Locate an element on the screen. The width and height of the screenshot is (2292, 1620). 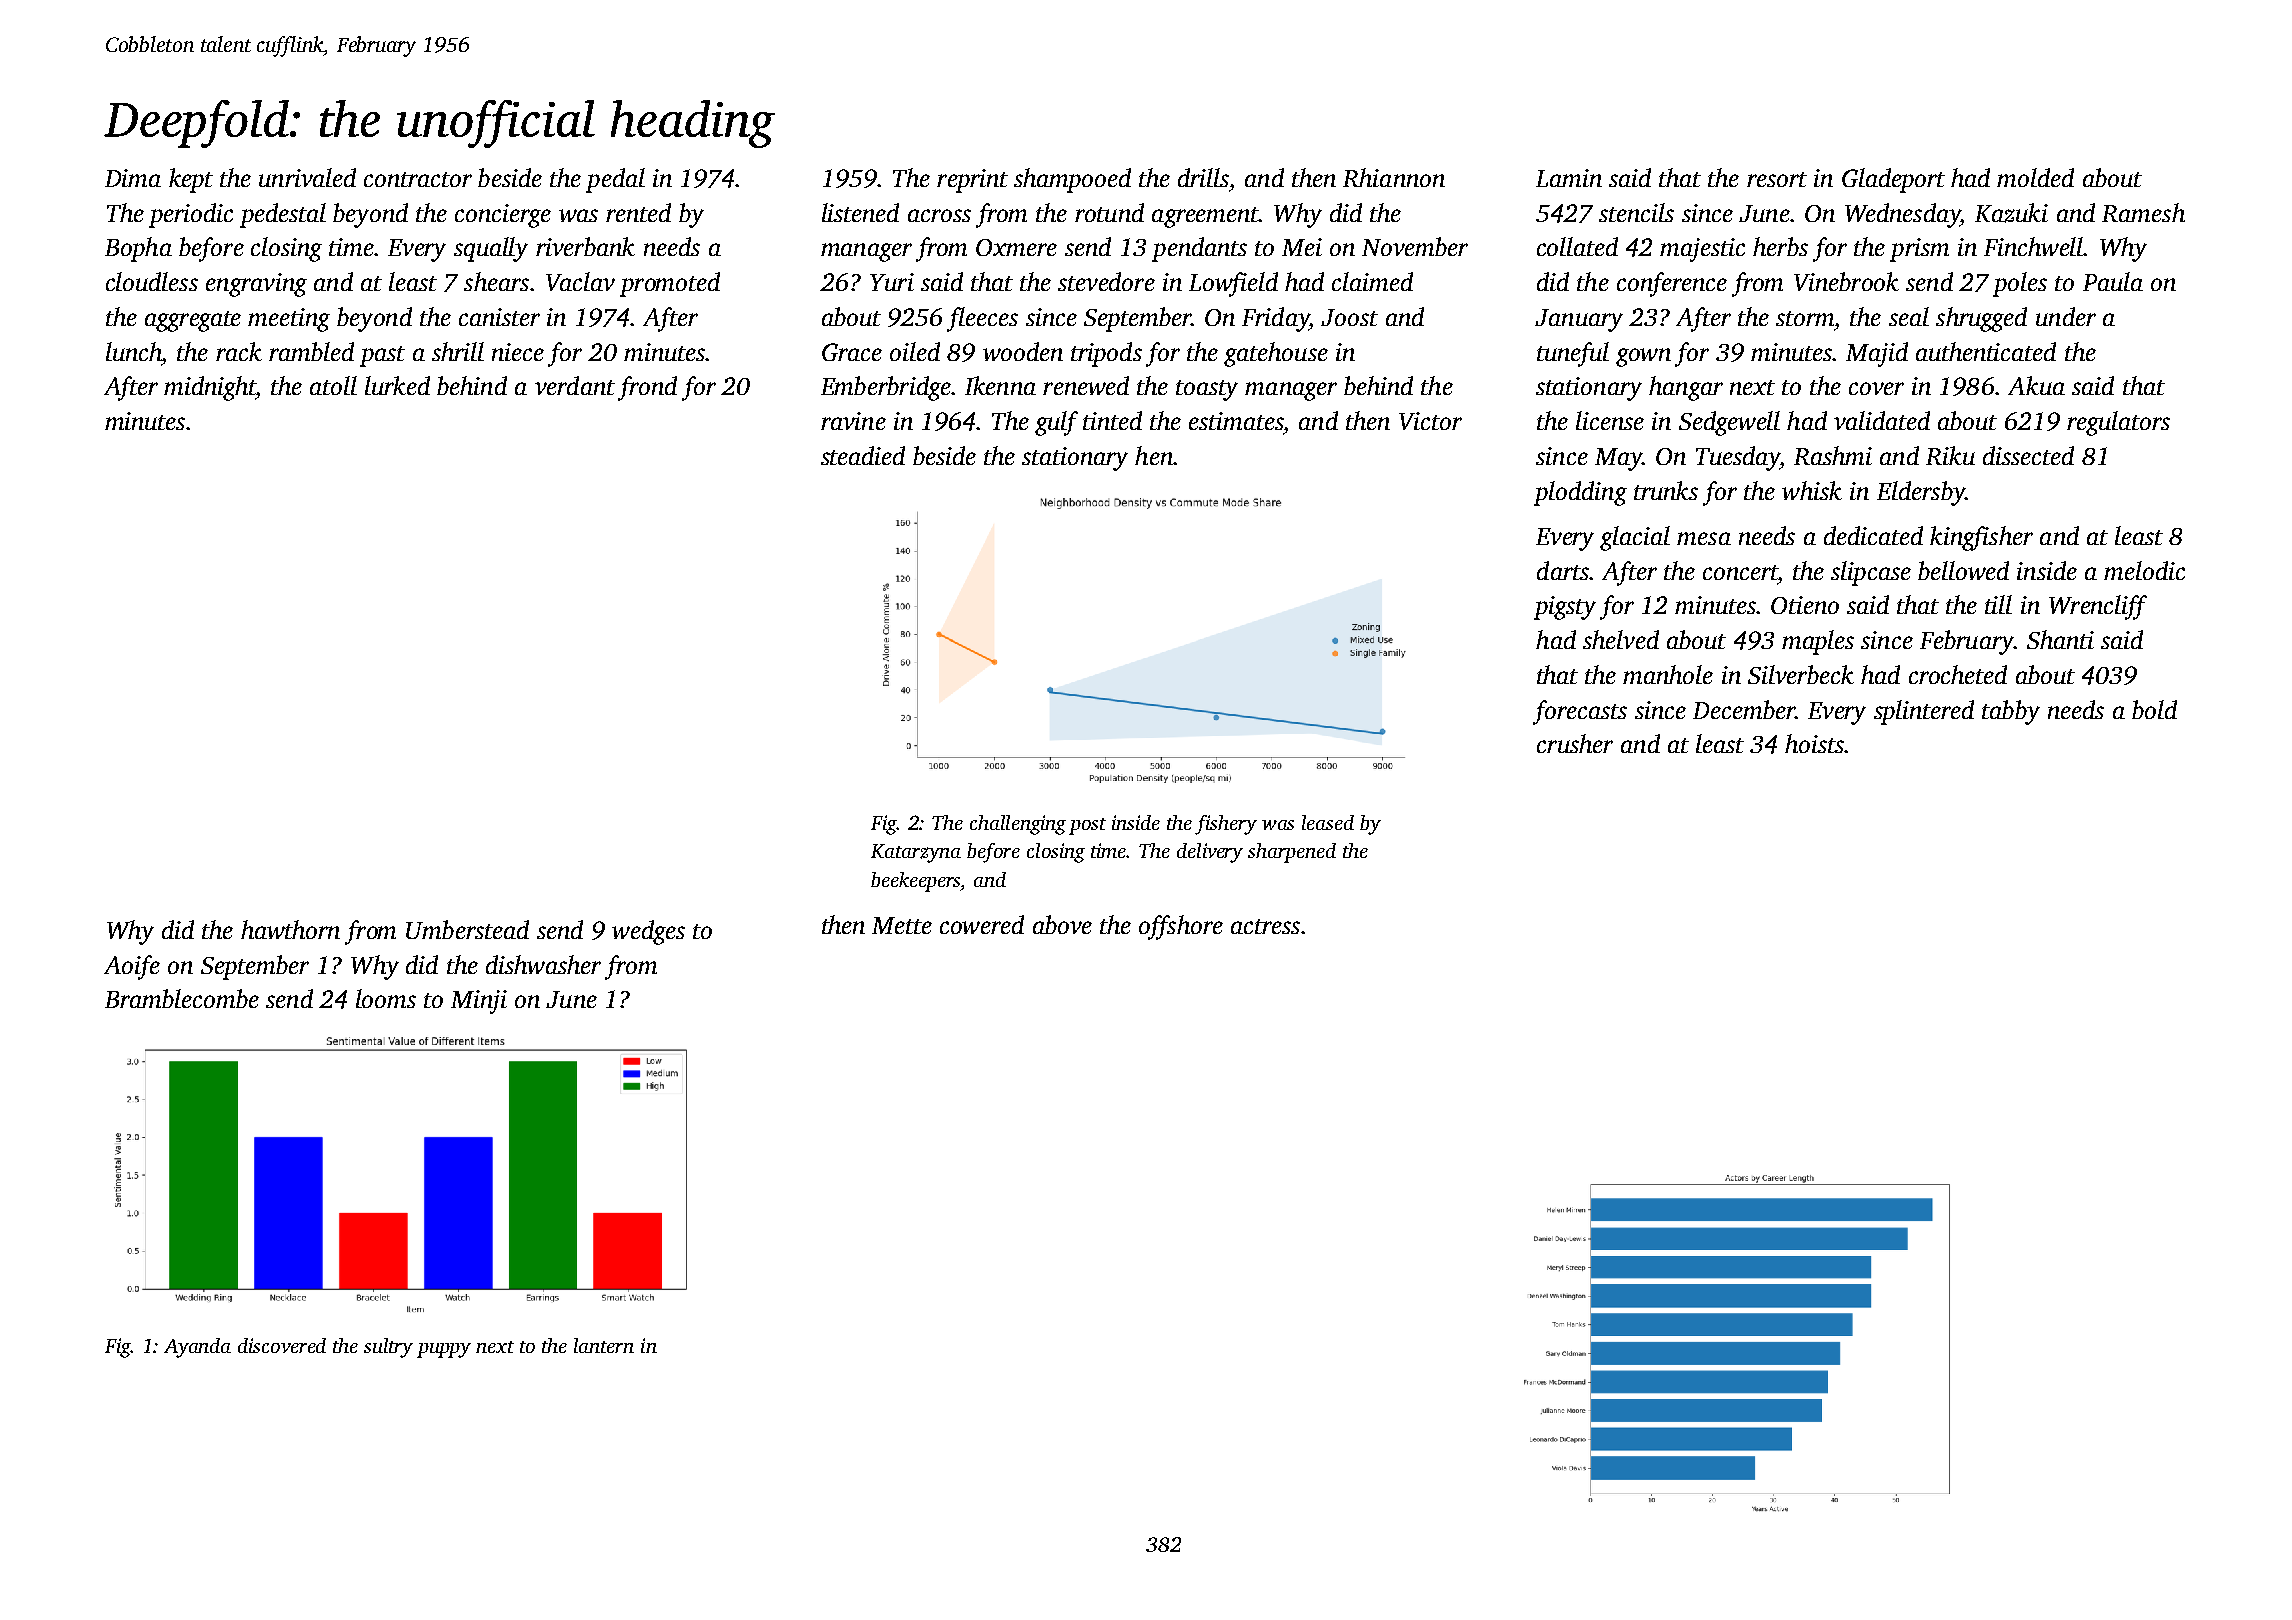
offshore is located at coordinates (1181, 927).
